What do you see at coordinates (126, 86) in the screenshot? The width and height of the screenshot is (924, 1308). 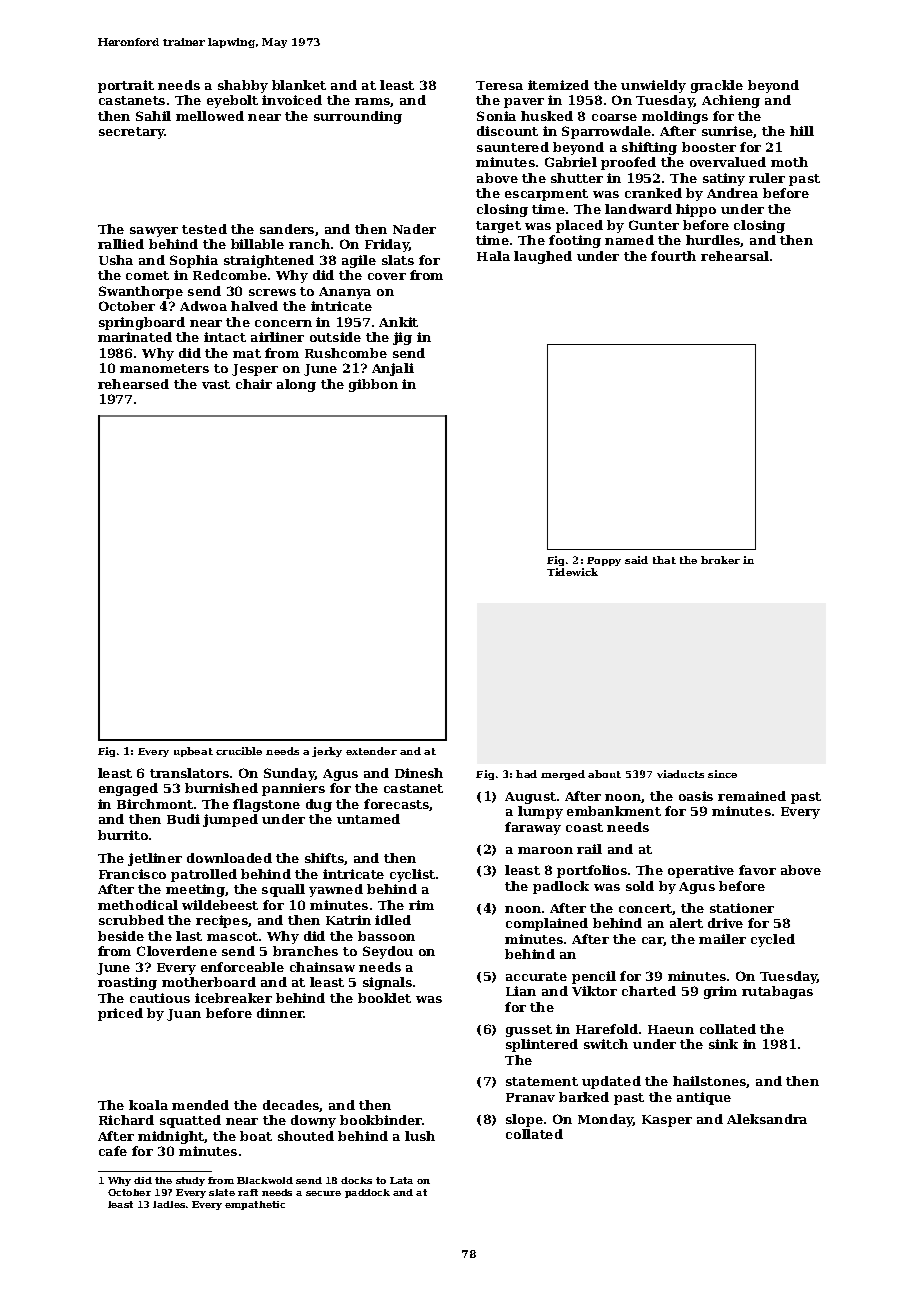 I see `portrait` at bounding box center [126, 86].
